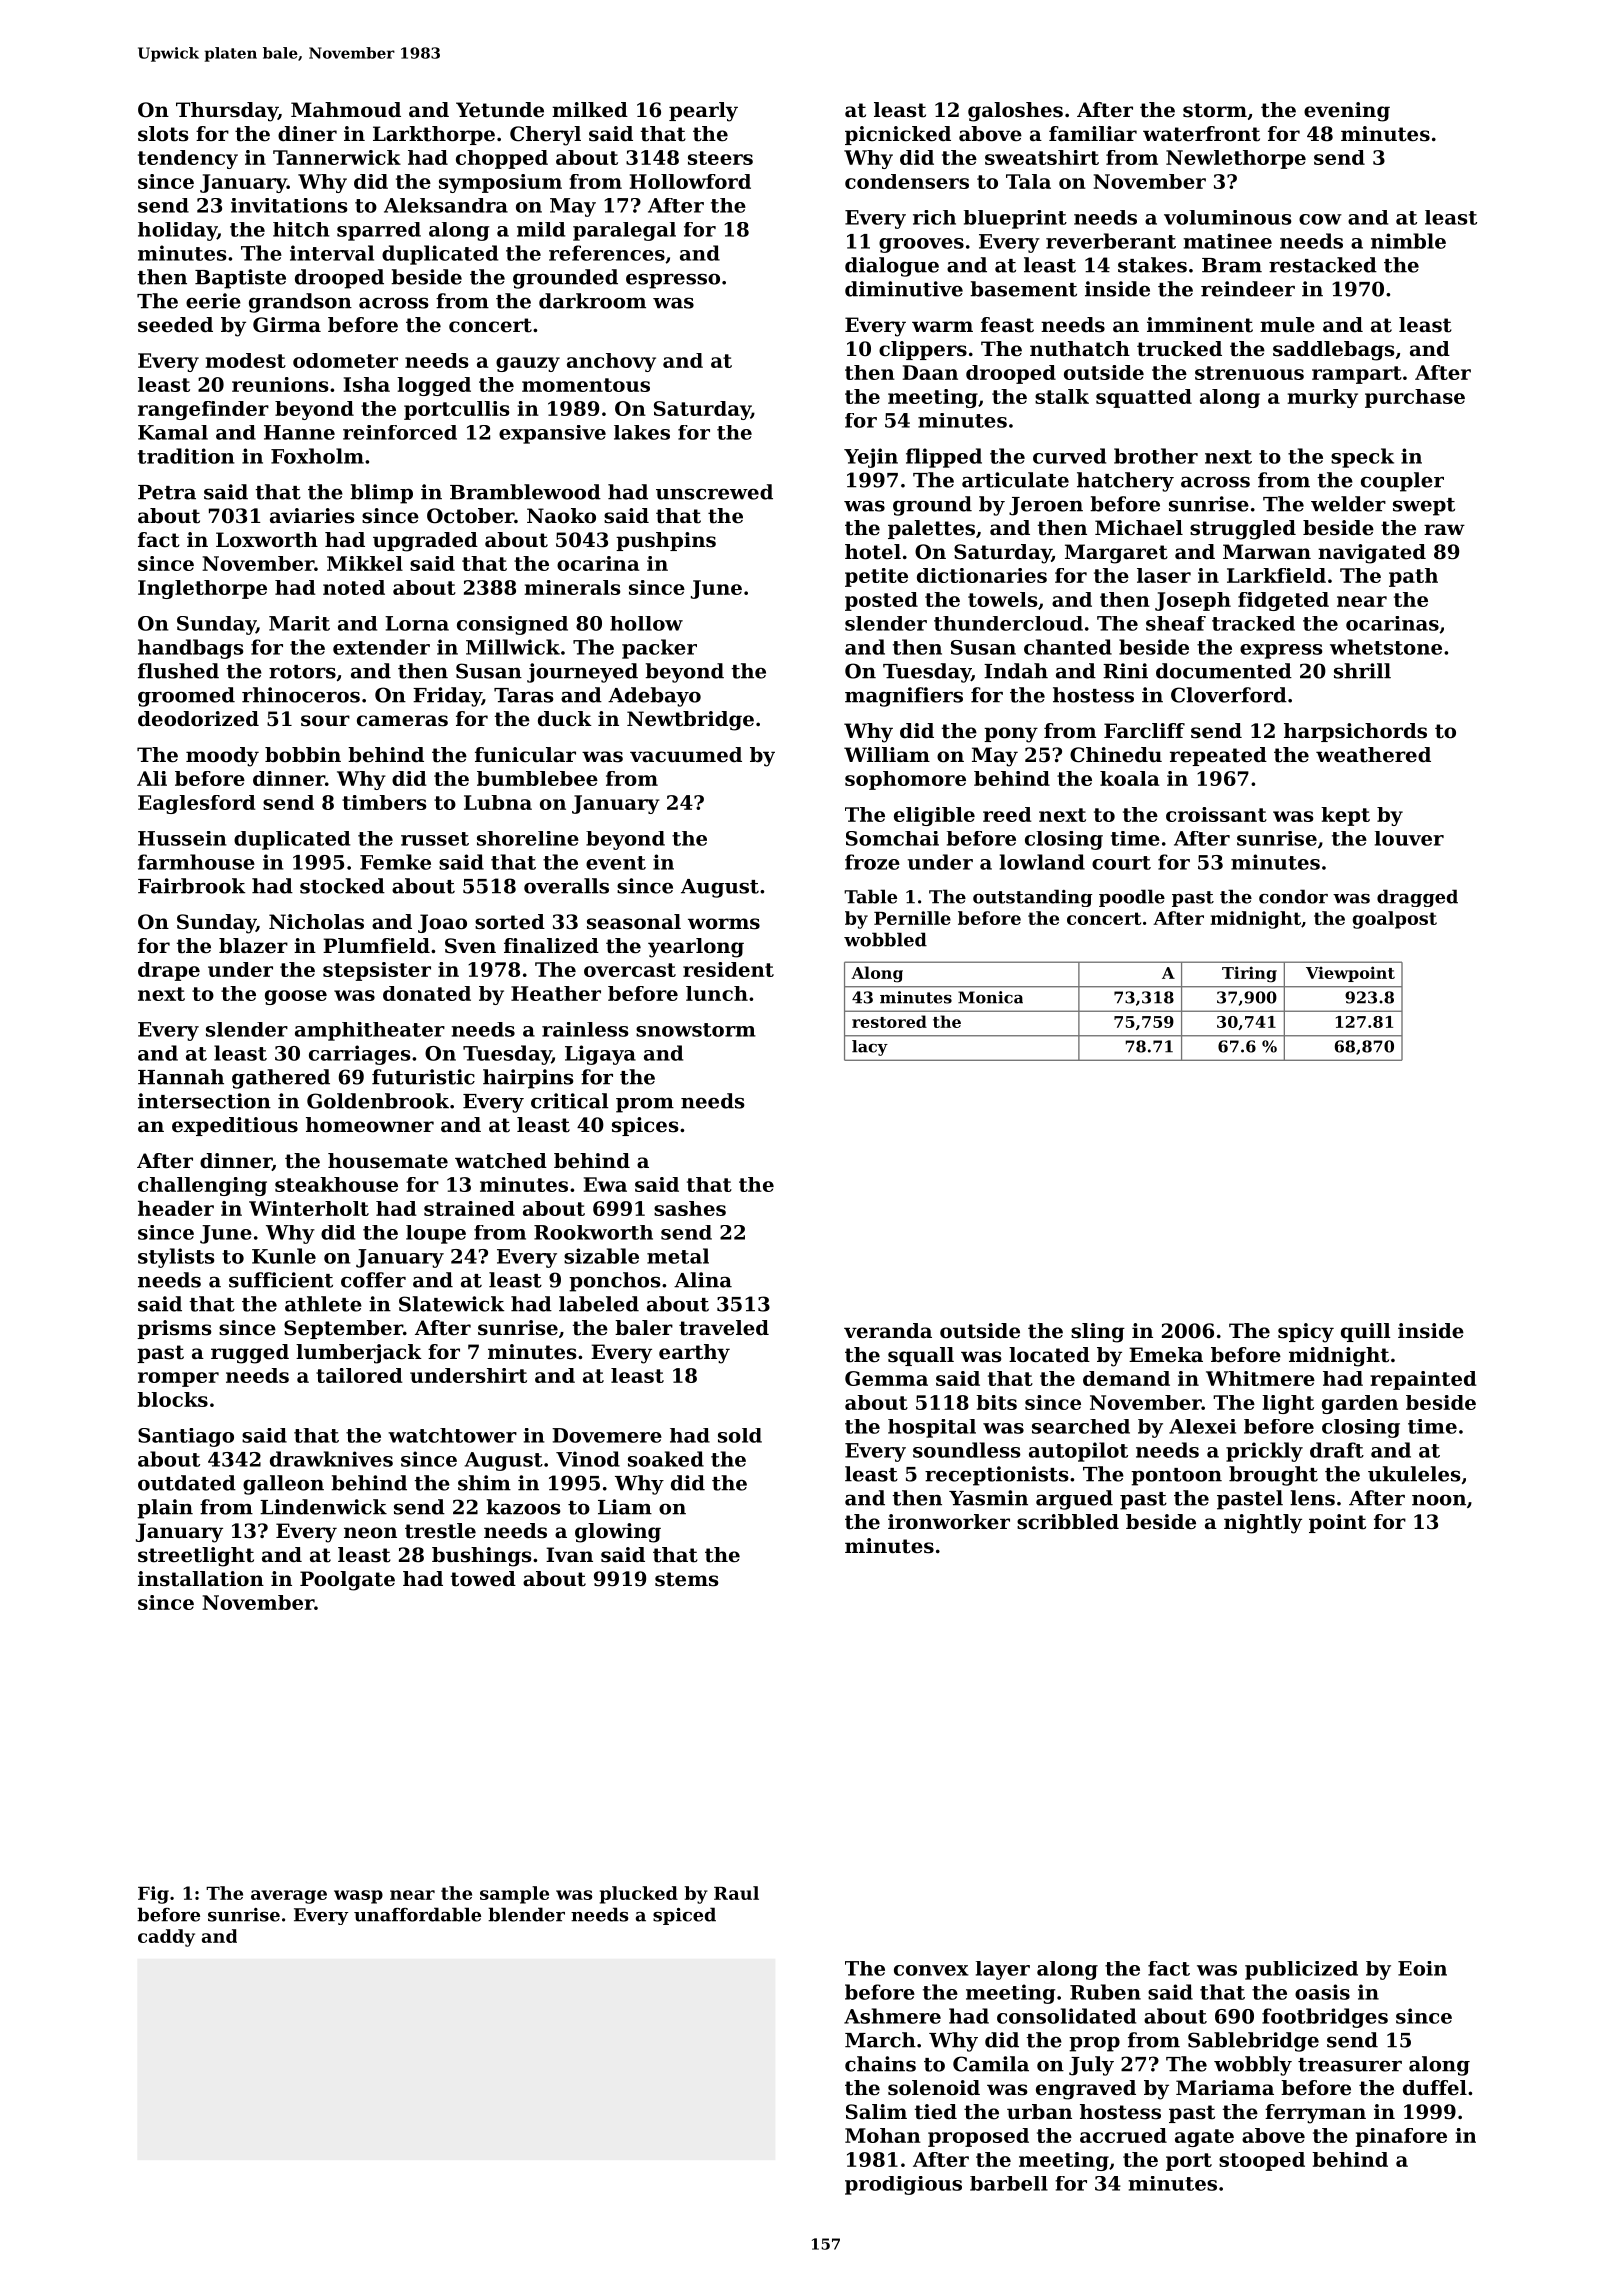 The height and width of the image is (2292, 1620). Describe the element at coordinates (163, 134) in the image. I see `slots` at that location.
